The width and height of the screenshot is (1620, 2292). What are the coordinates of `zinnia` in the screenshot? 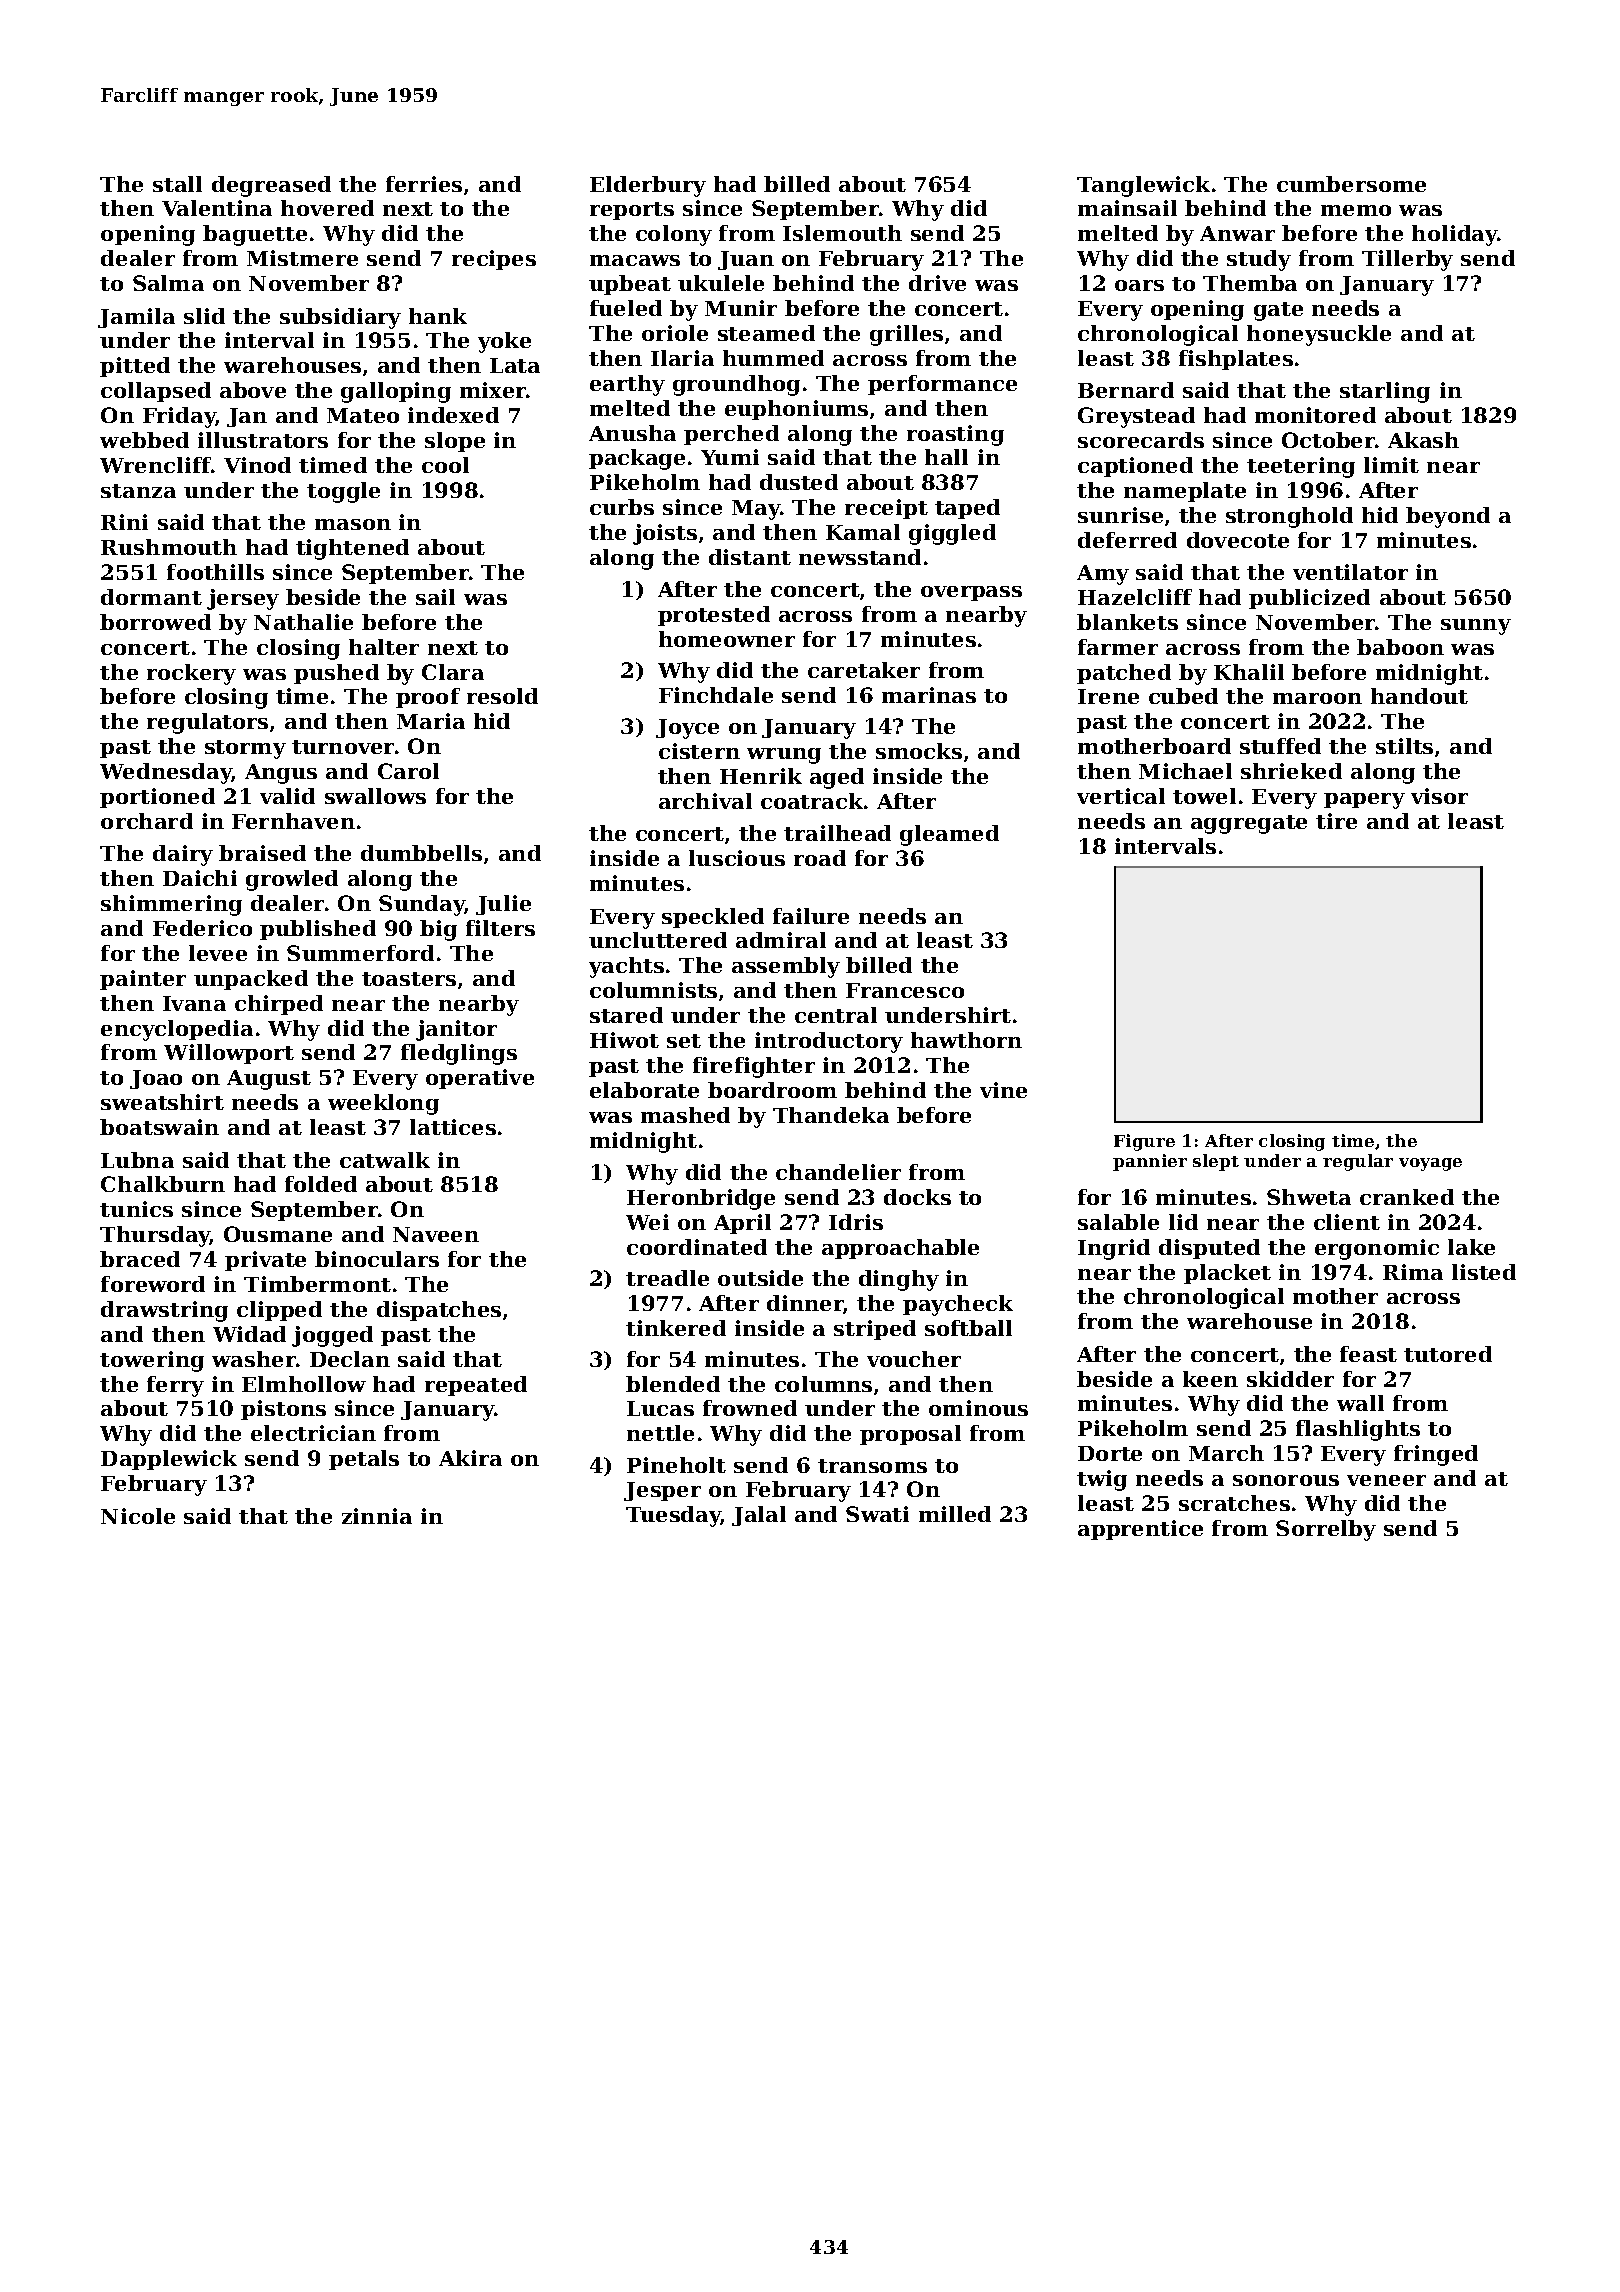 It's located at (377, 1516).
